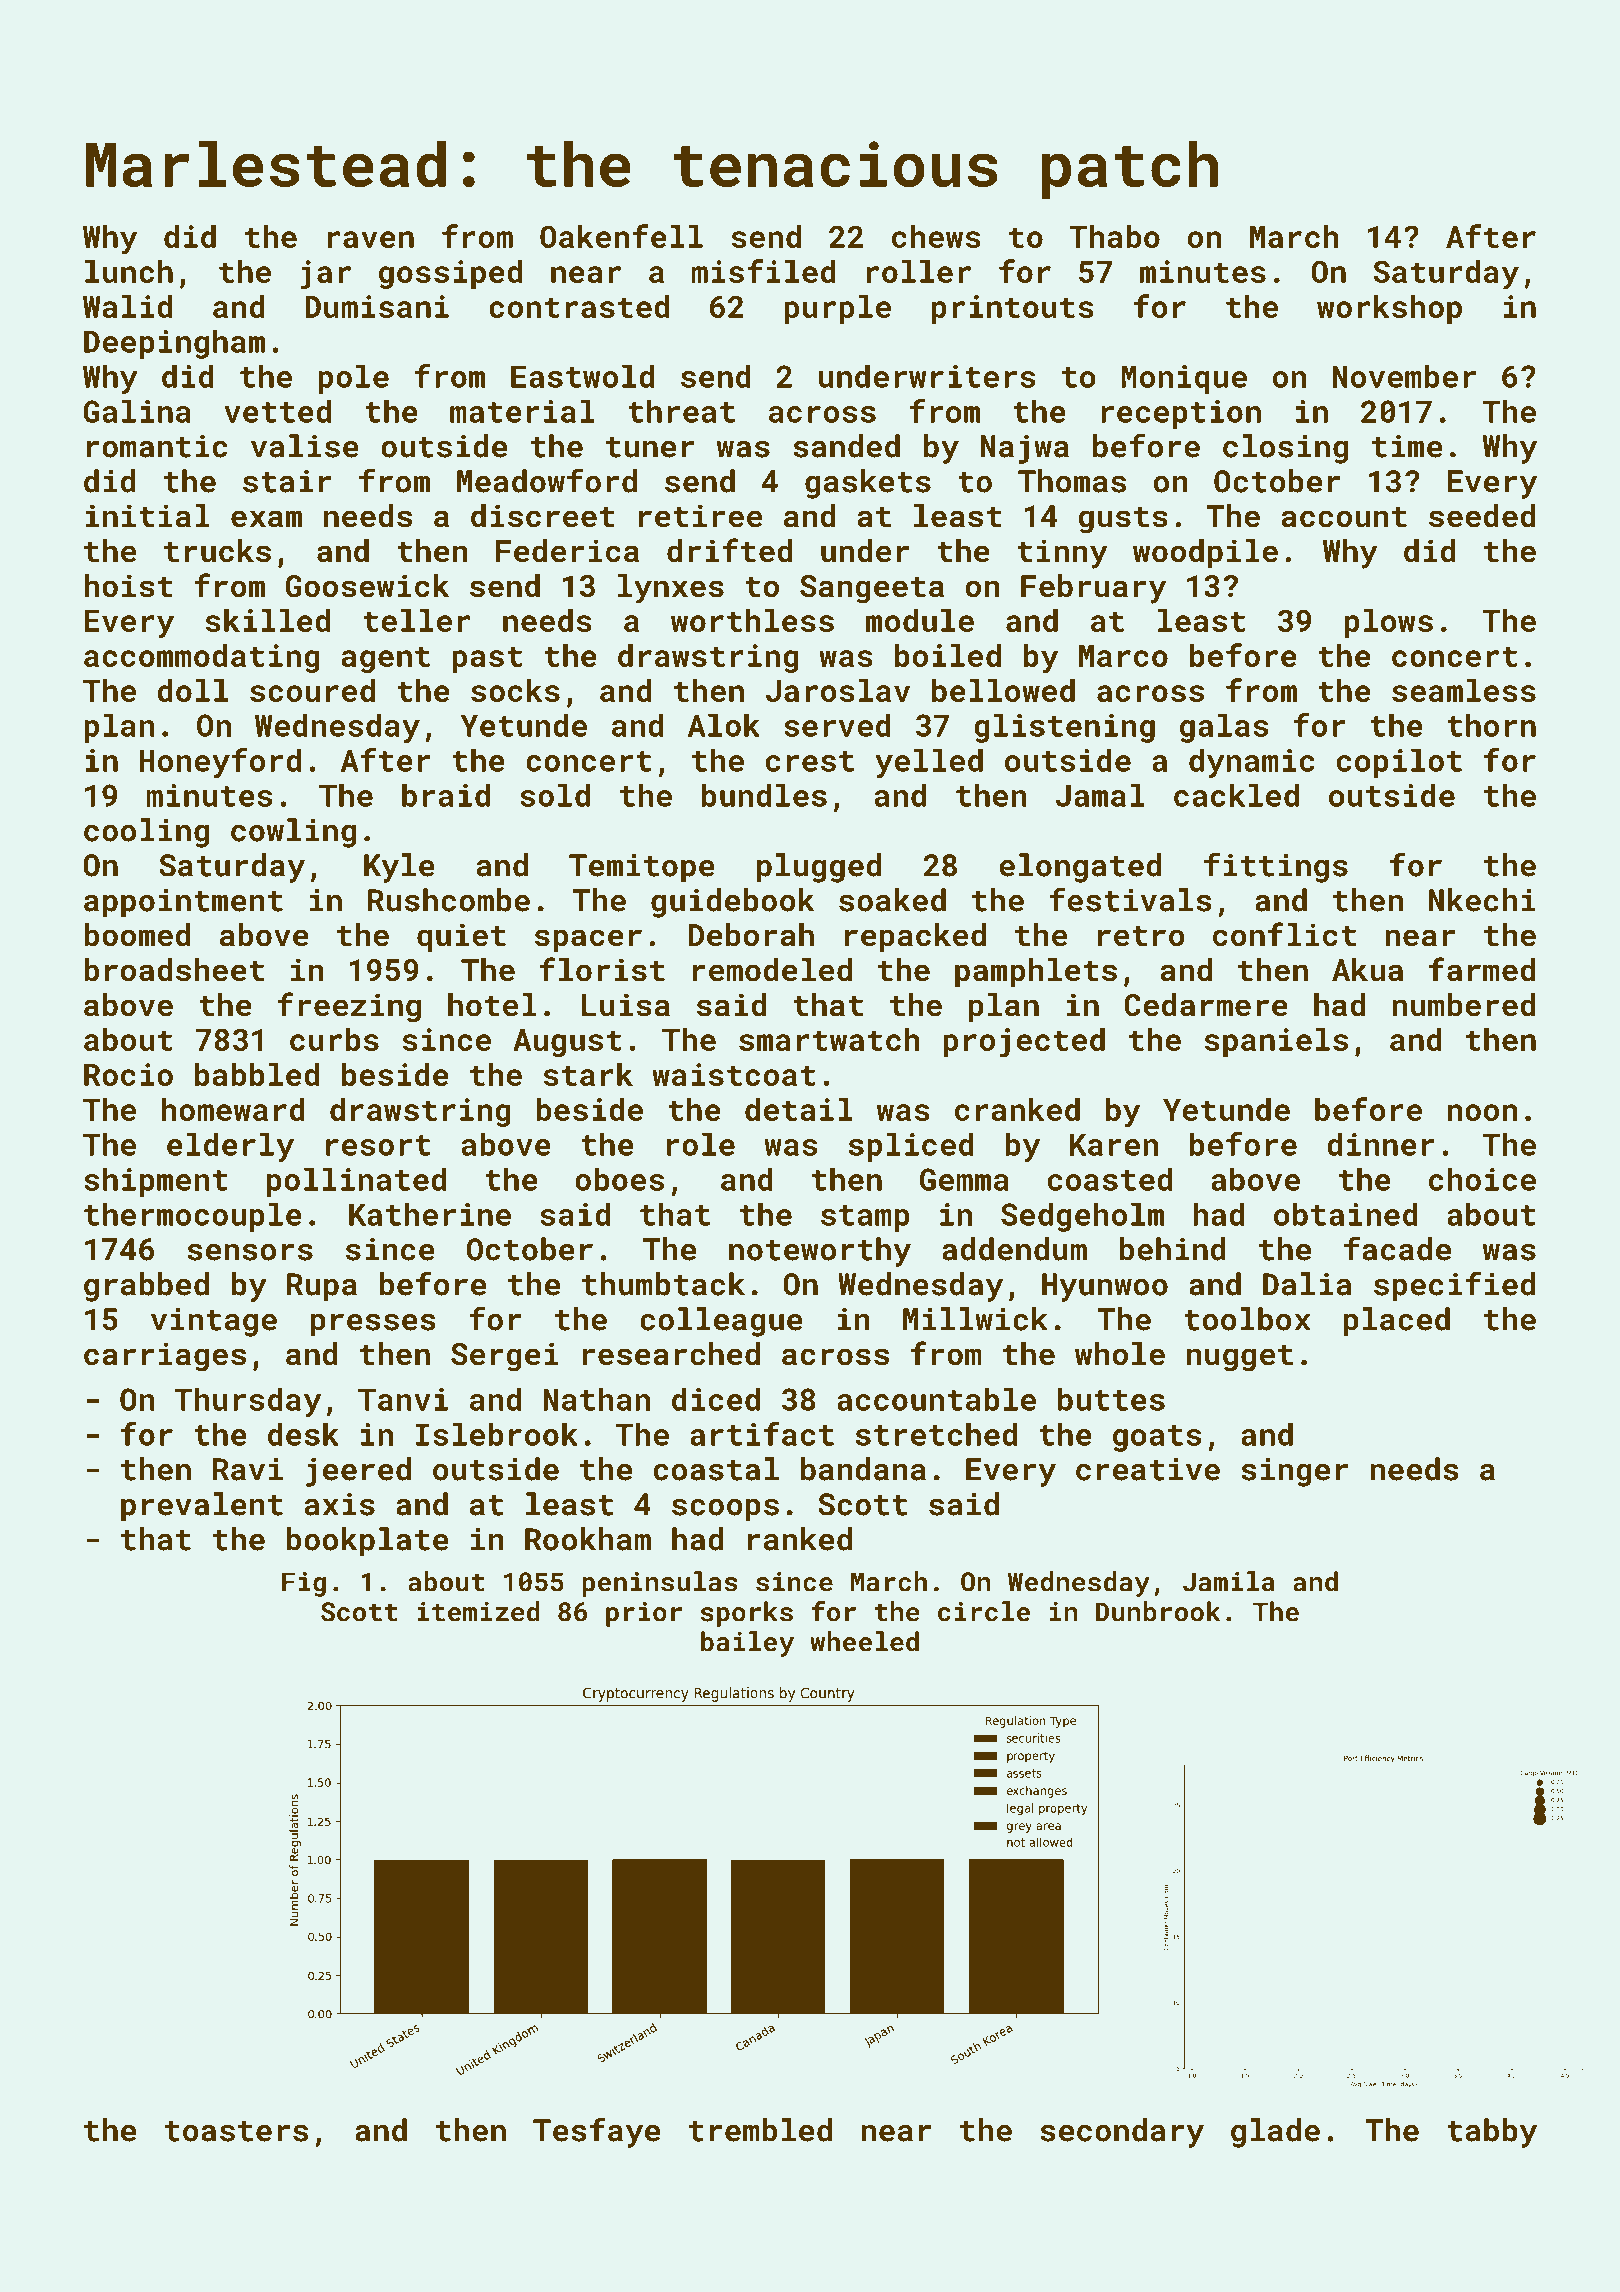  I want to click on sanded, so click(846, 446).
